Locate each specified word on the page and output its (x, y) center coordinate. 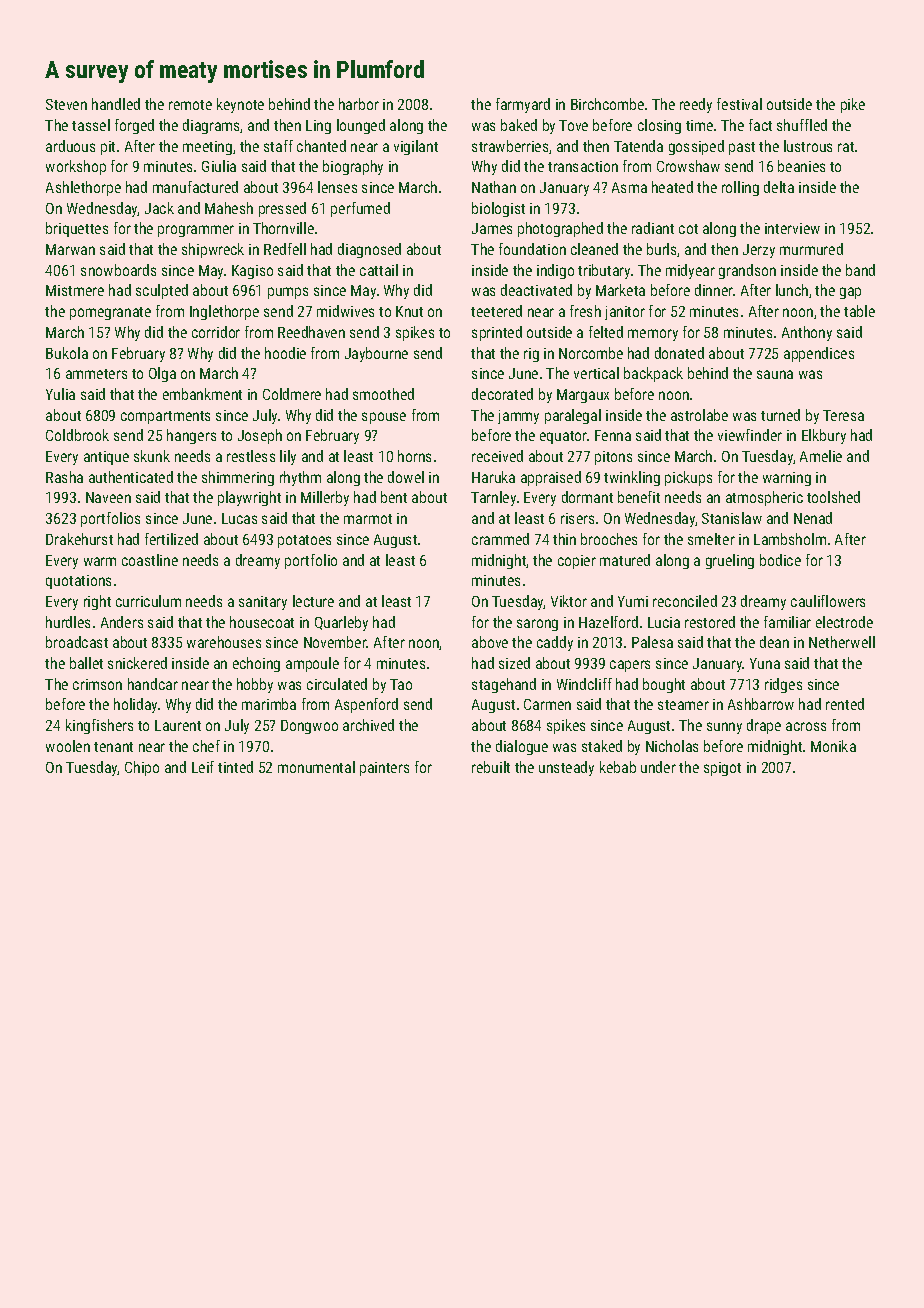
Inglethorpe (224, 312)
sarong (537, 625)
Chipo (142, 768)
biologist (498, 209)
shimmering (238, 478)
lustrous (808, 146)
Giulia (219, 166)
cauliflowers (828, 601)
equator (563, 437)
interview (792, 228)
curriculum (148, 601)
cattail (379, 270)
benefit (639, 497)
